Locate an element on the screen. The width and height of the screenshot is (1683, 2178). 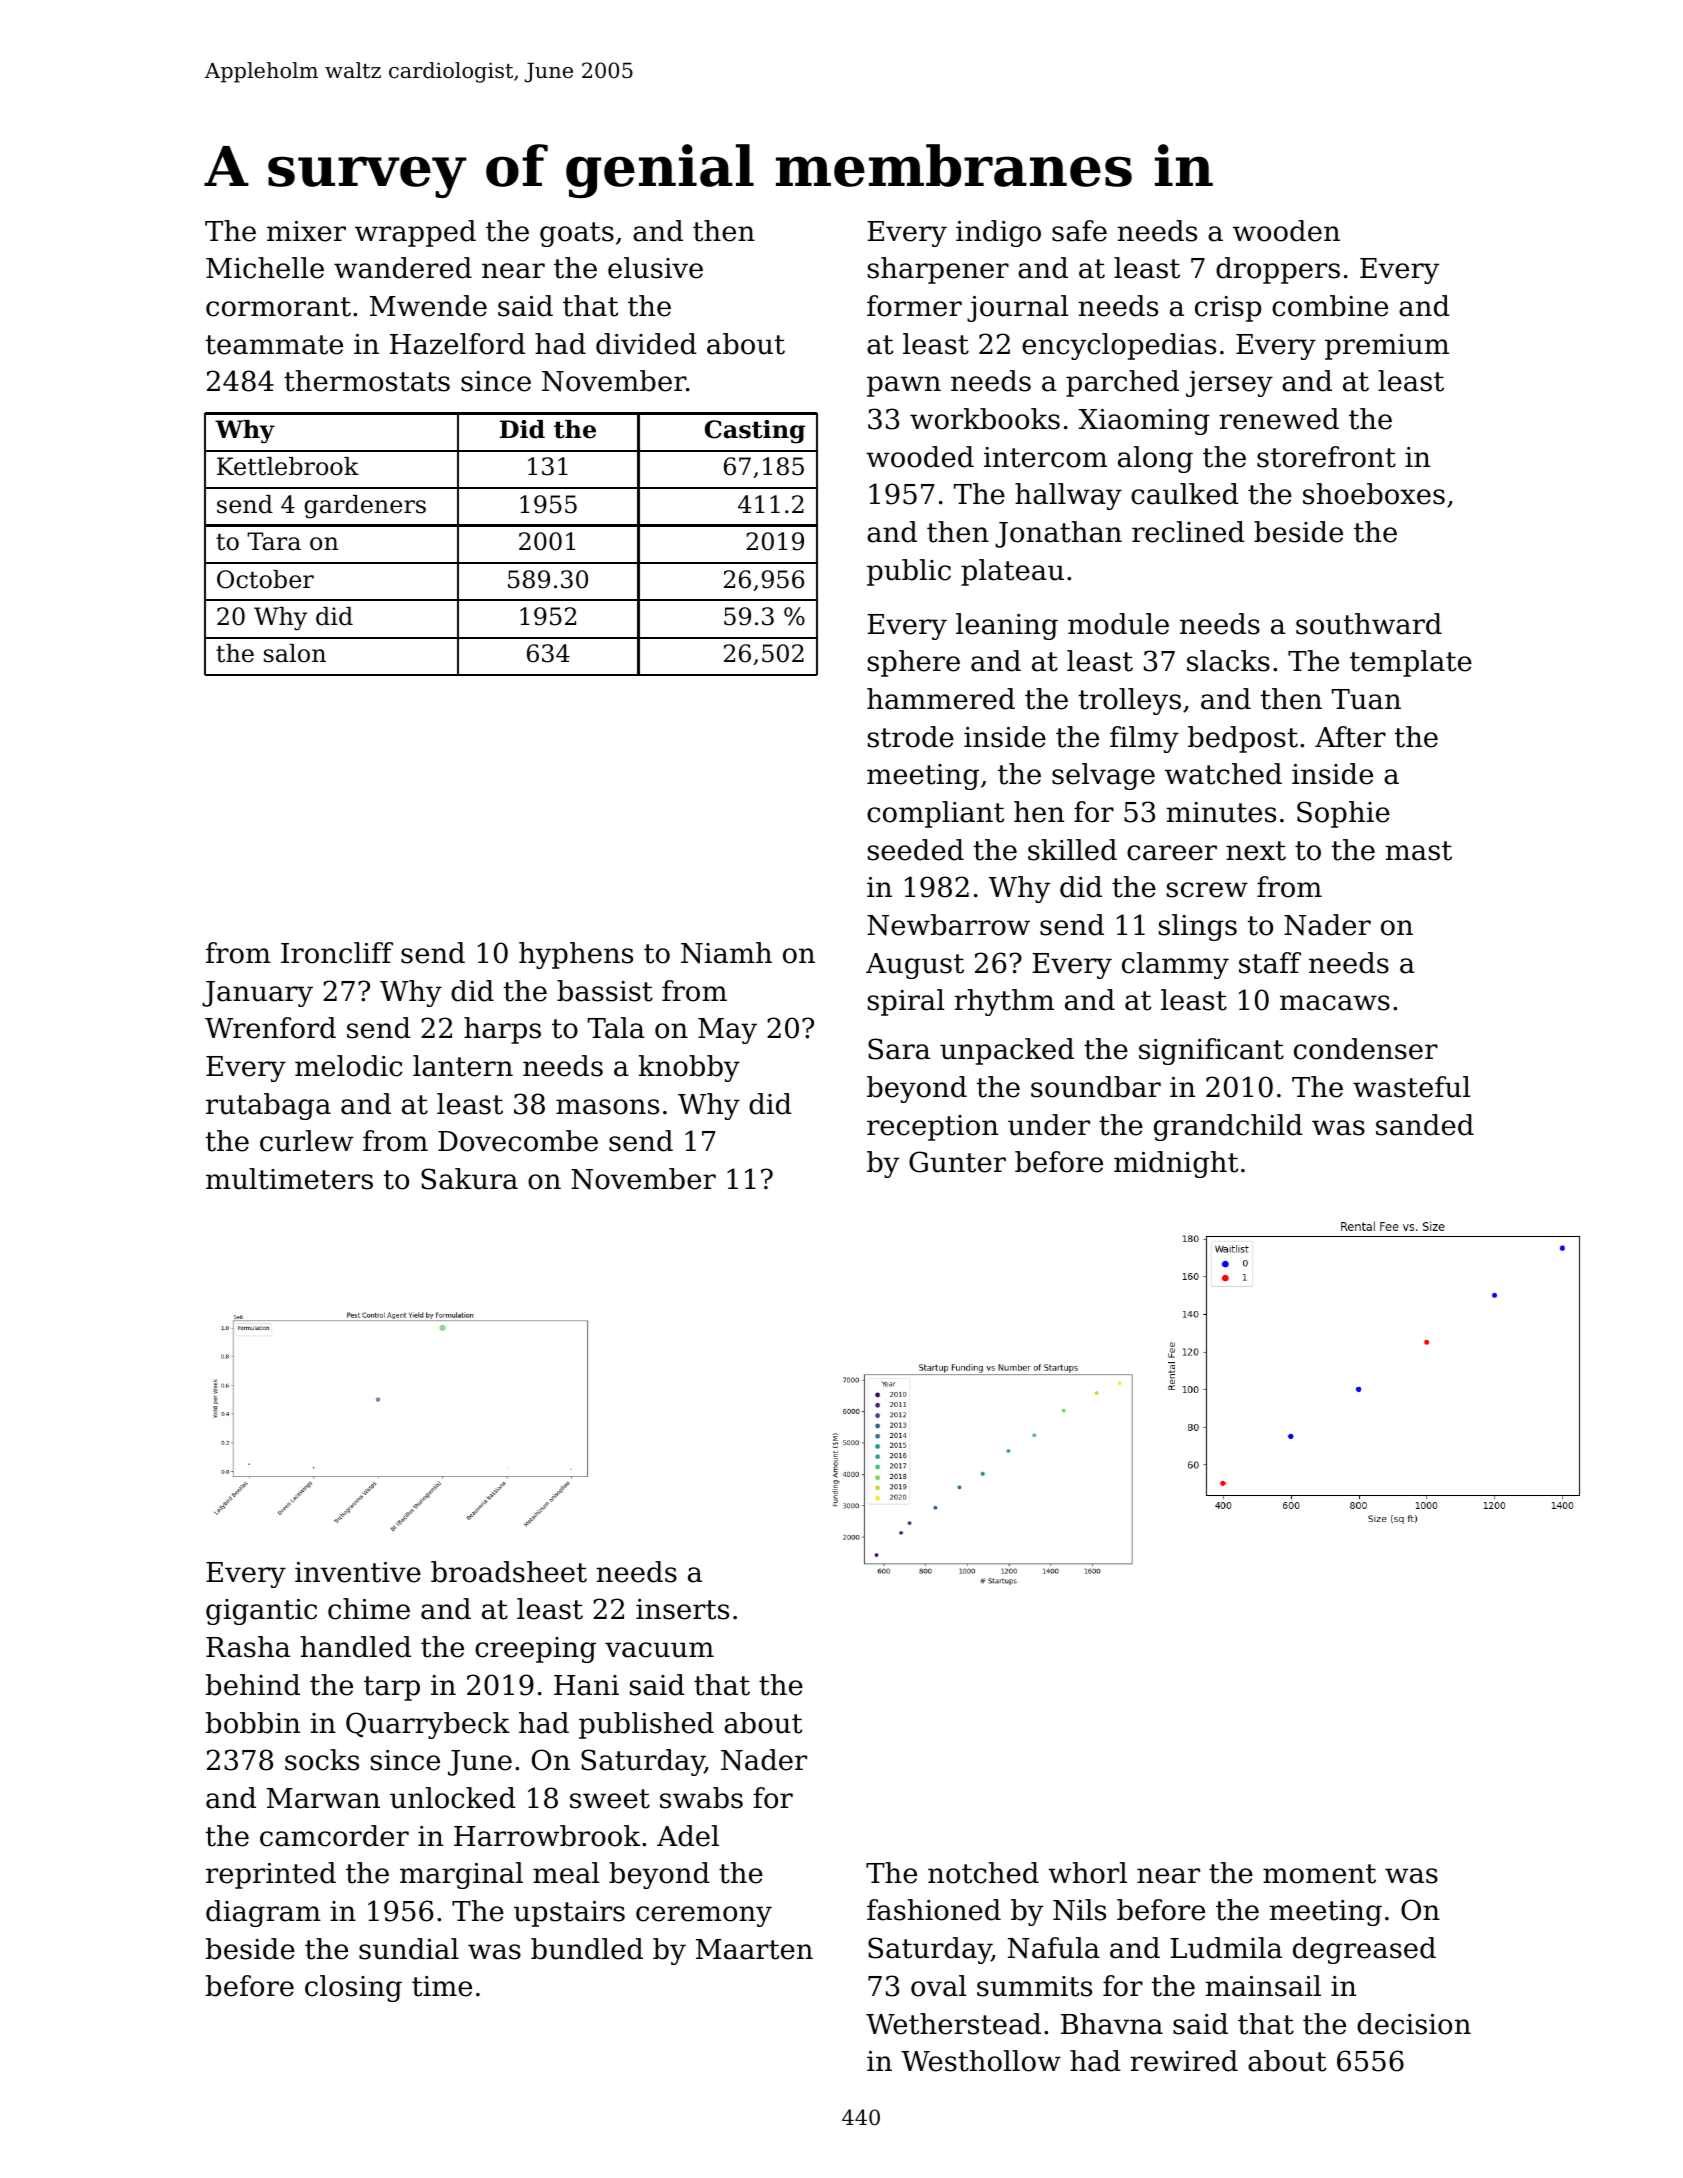
moment is located at coordinates (1319, 1874).
